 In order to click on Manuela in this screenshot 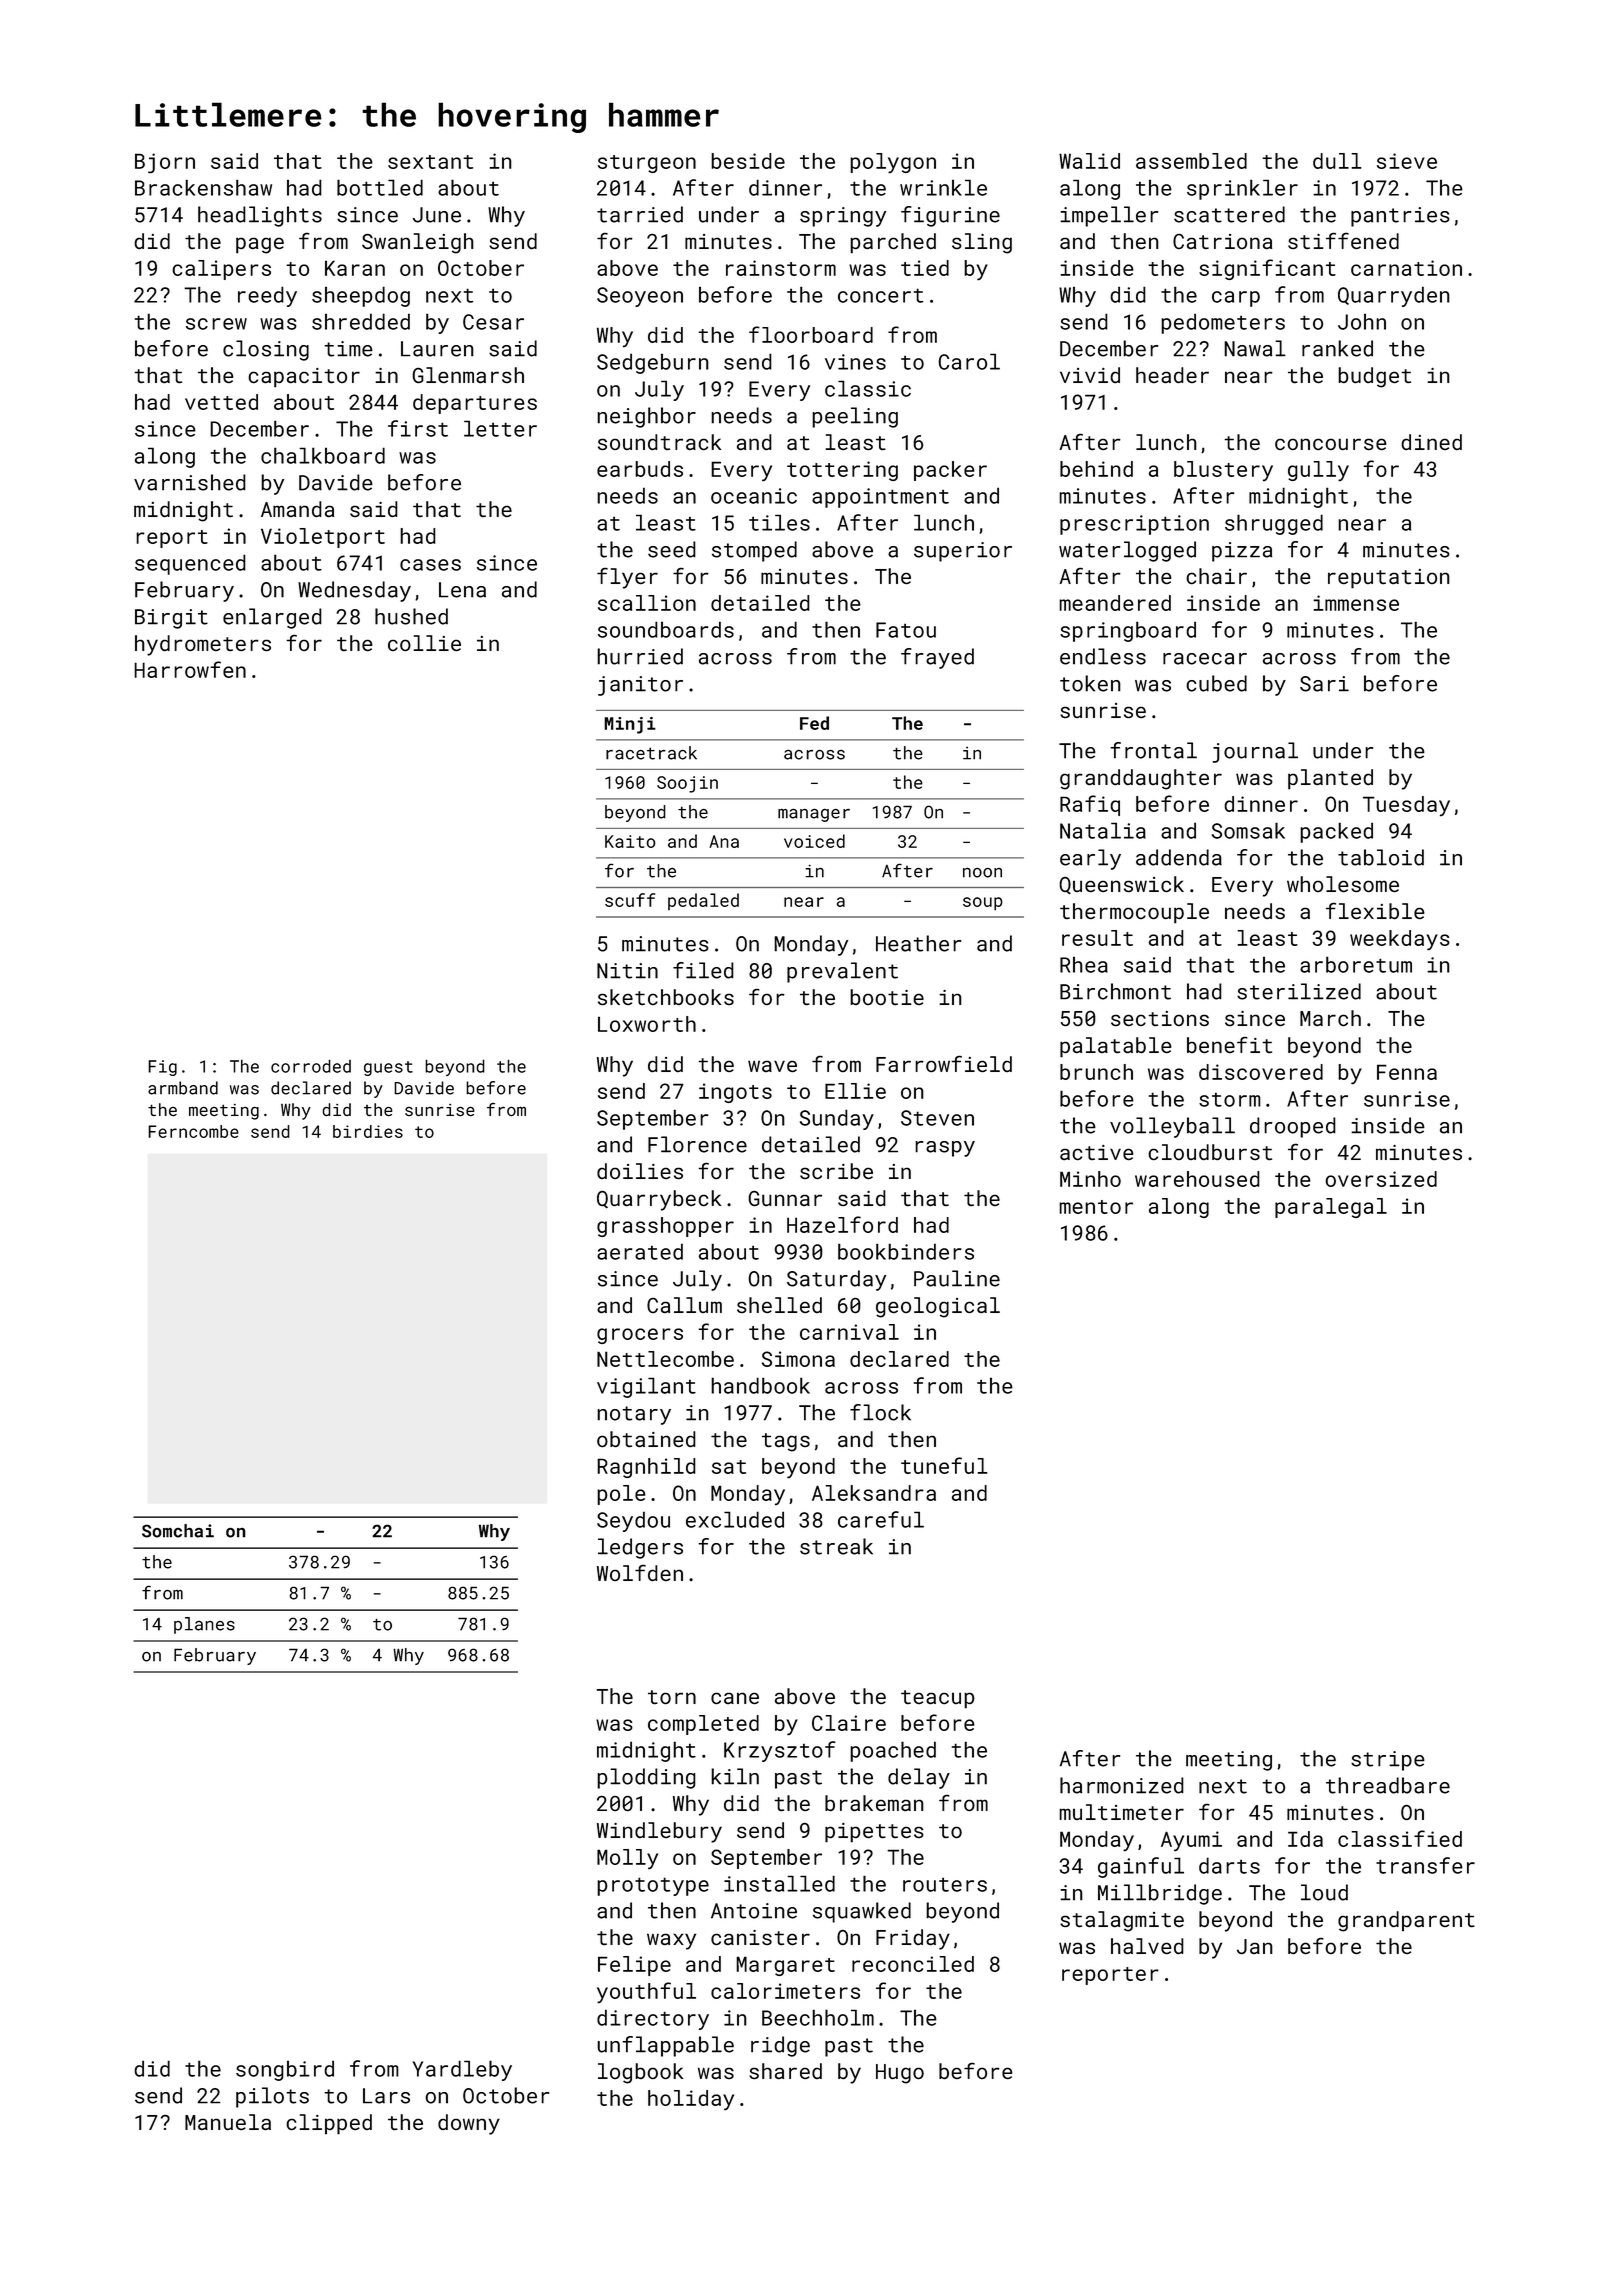, I will do `click(228, 2122)`.
